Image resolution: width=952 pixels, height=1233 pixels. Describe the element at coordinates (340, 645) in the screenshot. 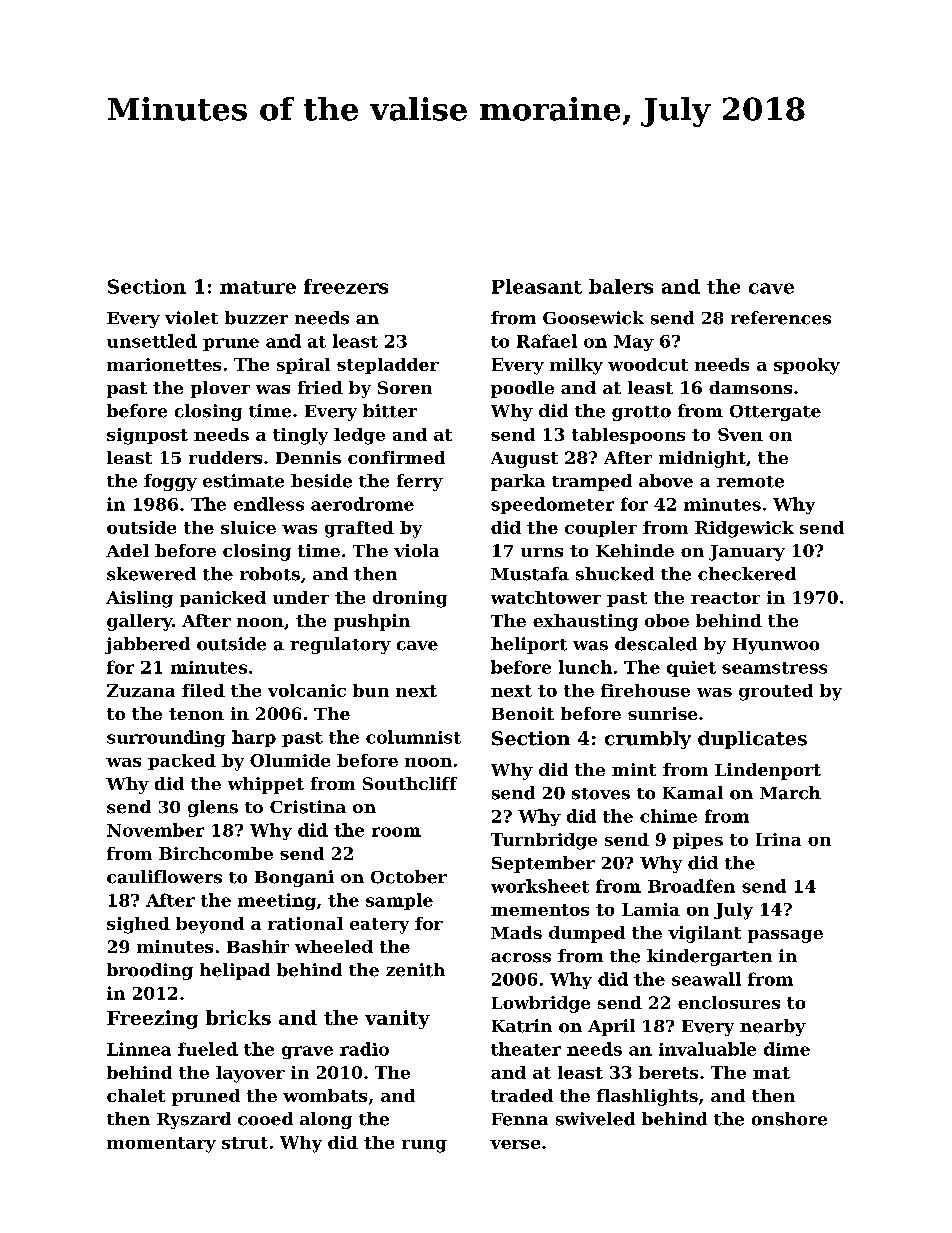

I see `regulatory` at that location.
